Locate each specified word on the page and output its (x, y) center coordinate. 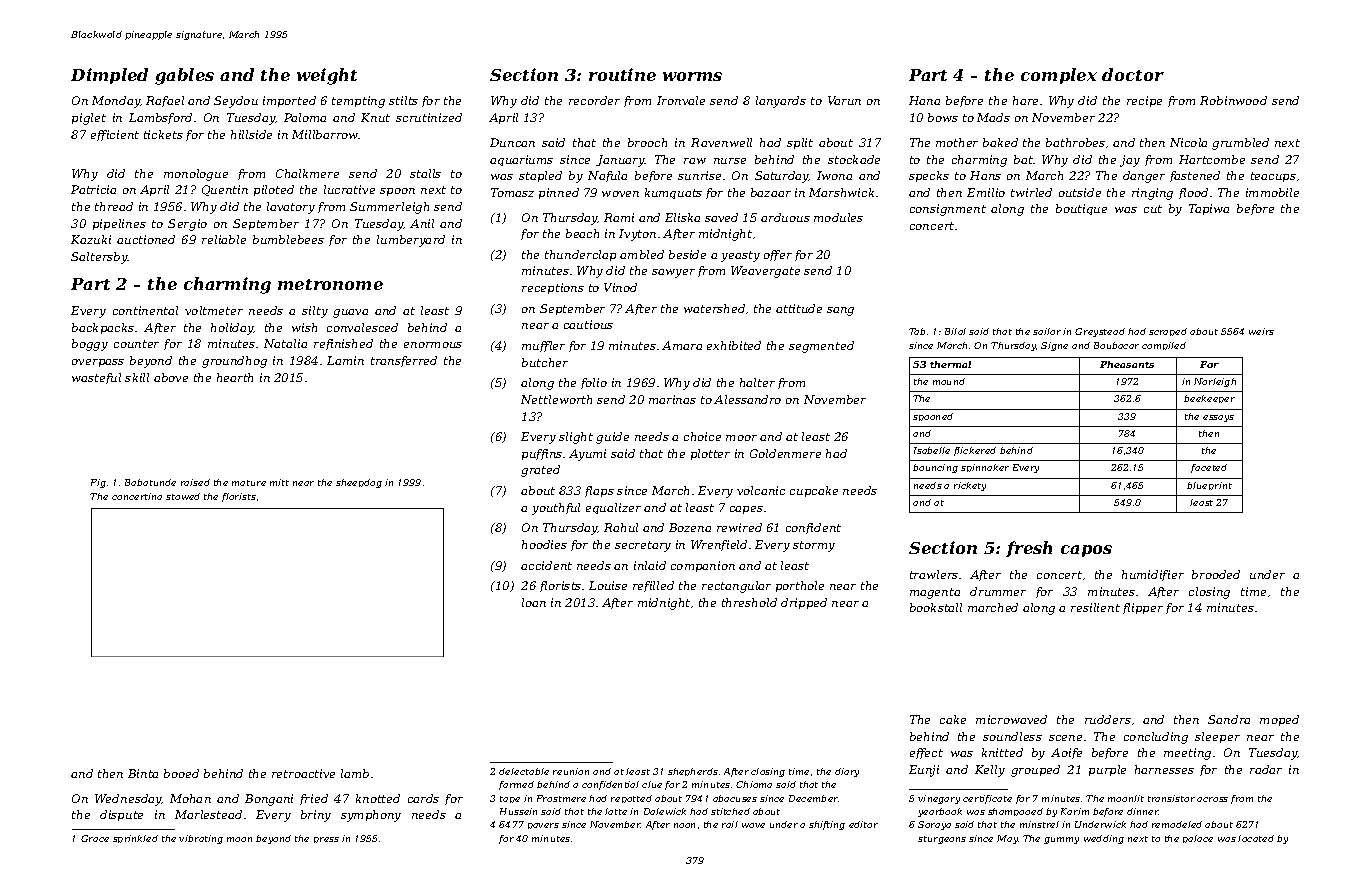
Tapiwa (1209, 209)
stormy (814, 546)
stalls (425, 173)
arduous (785, 217)
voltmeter (214, 310)
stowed (183, 496)
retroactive (303, 773)
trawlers (934, 574)
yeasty (740, 256)
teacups (1273, 177)
